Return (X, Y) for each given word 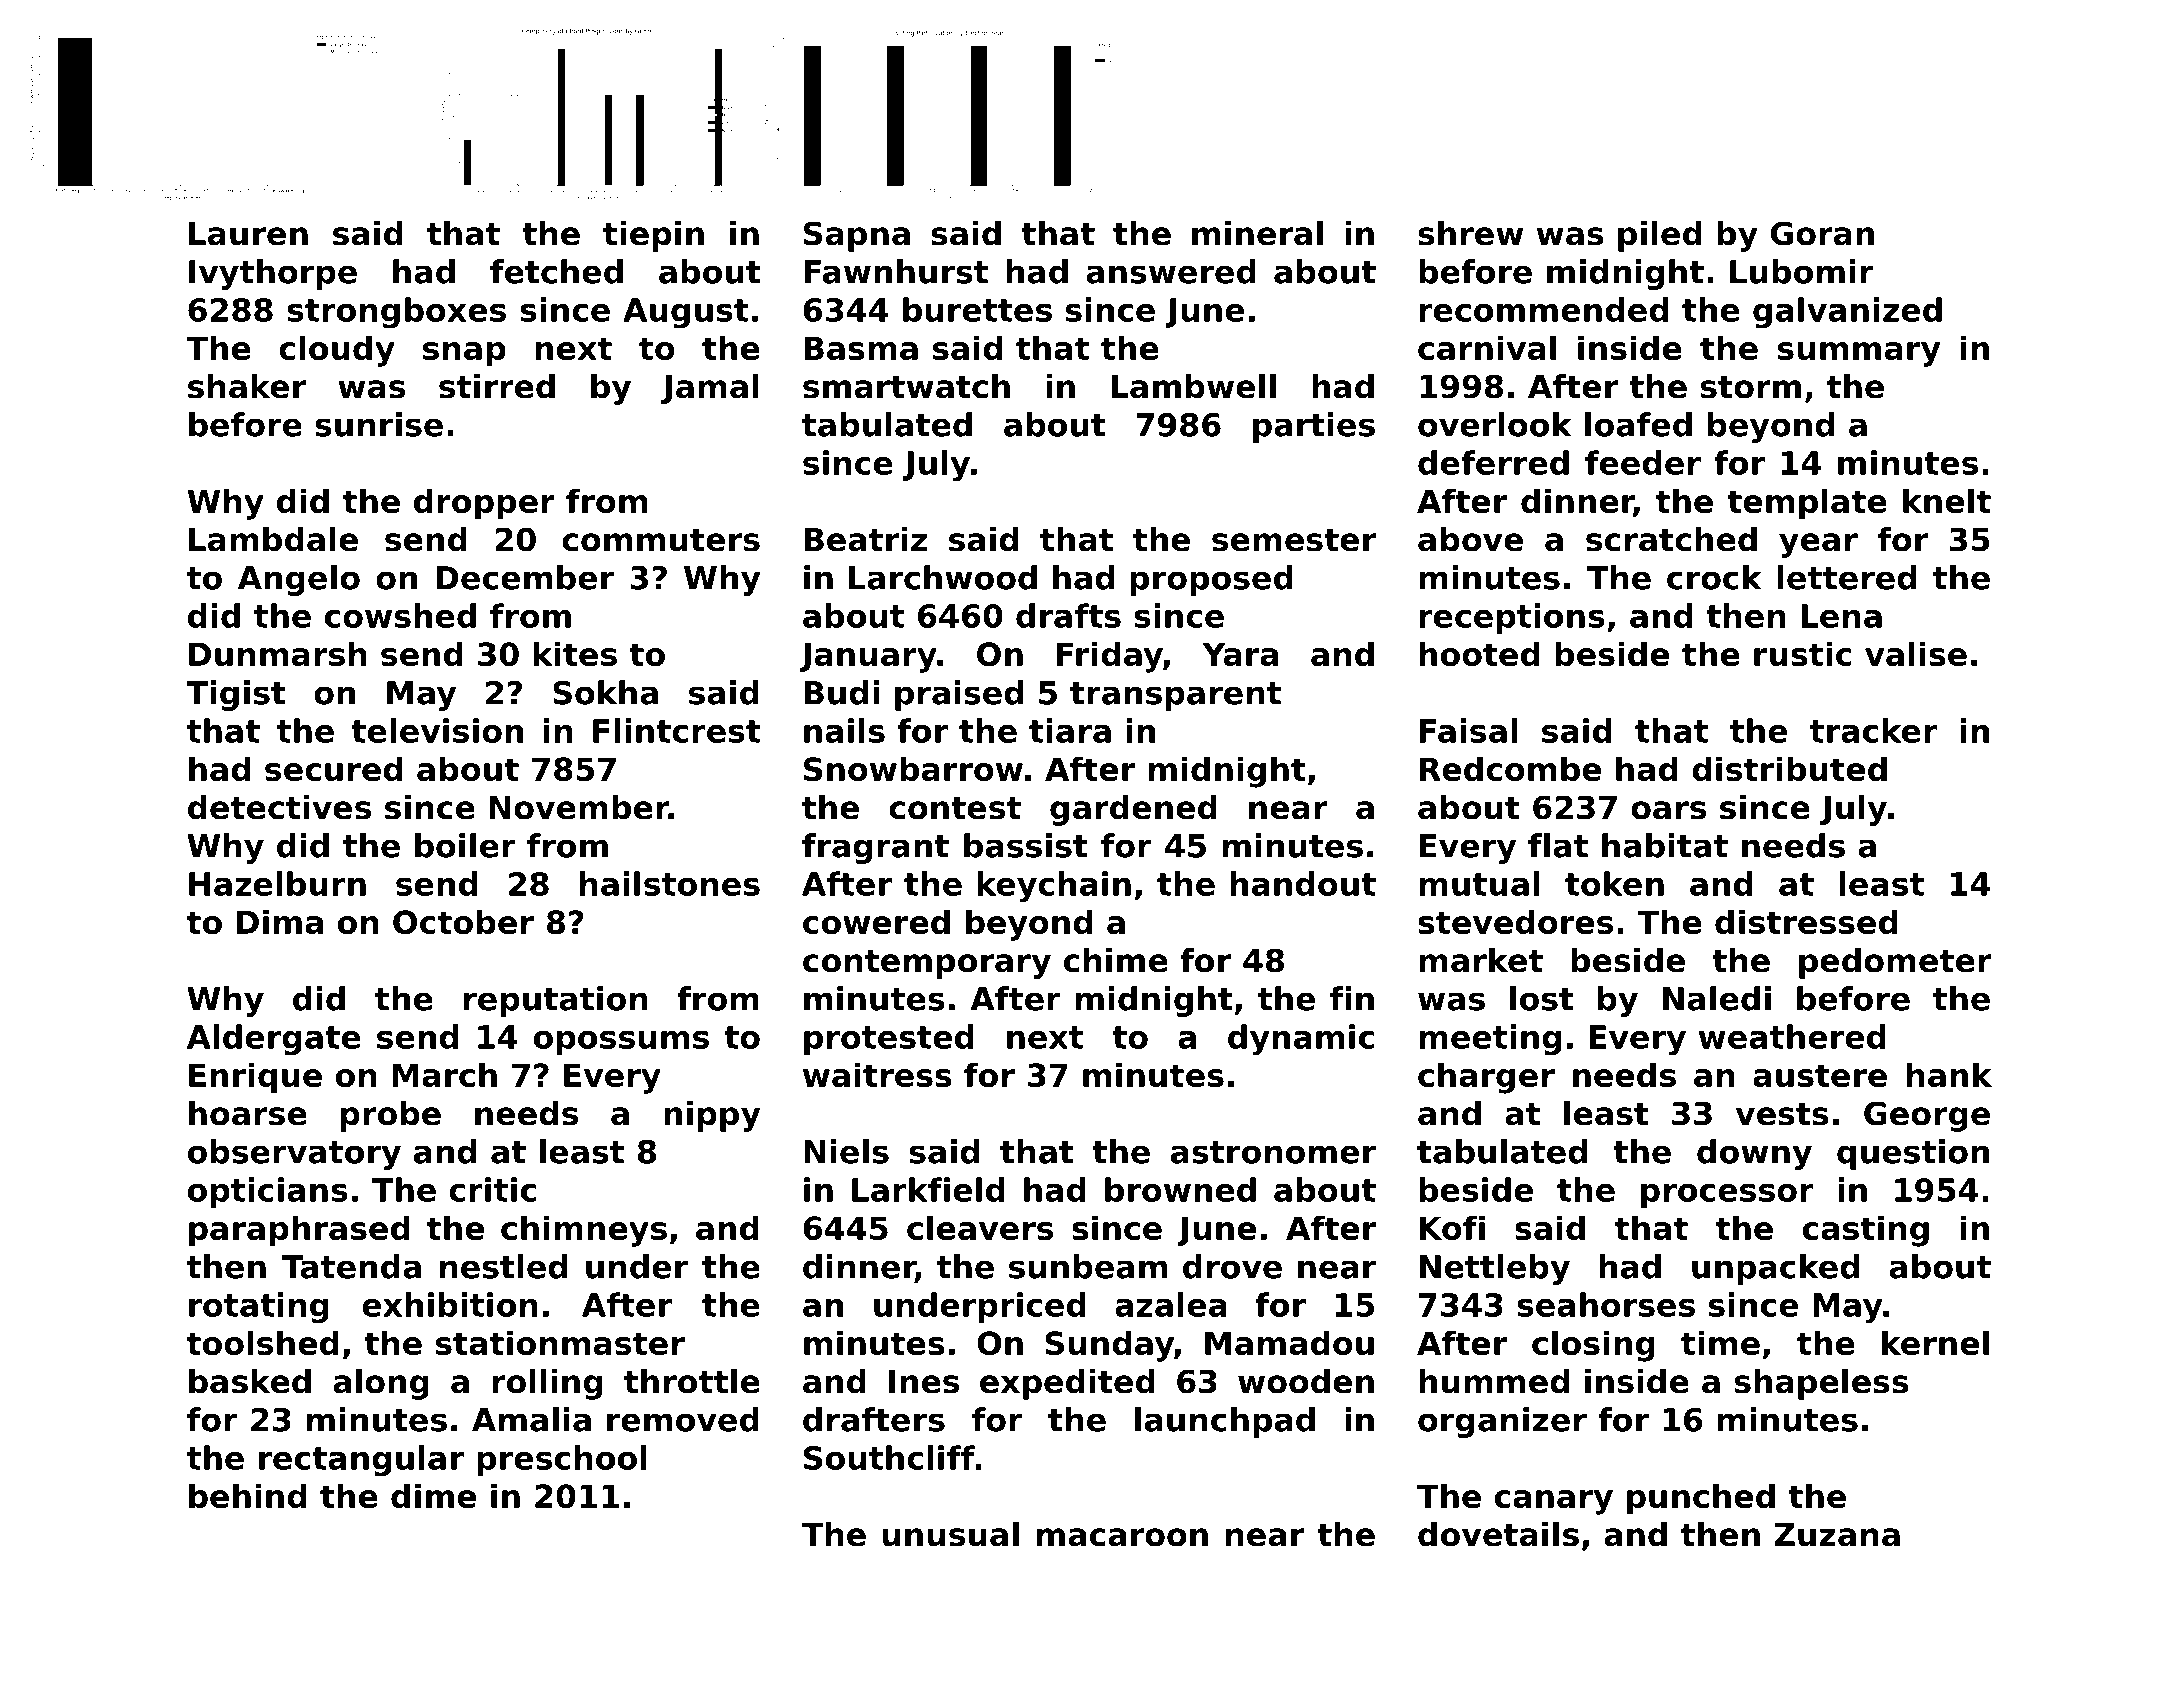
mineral (1257, 233)
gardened (1133, 810)
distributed (1789, 768)
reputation (556, 1001)
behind (247, 1495)
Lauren (248, 234)
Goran (1822, 233)
